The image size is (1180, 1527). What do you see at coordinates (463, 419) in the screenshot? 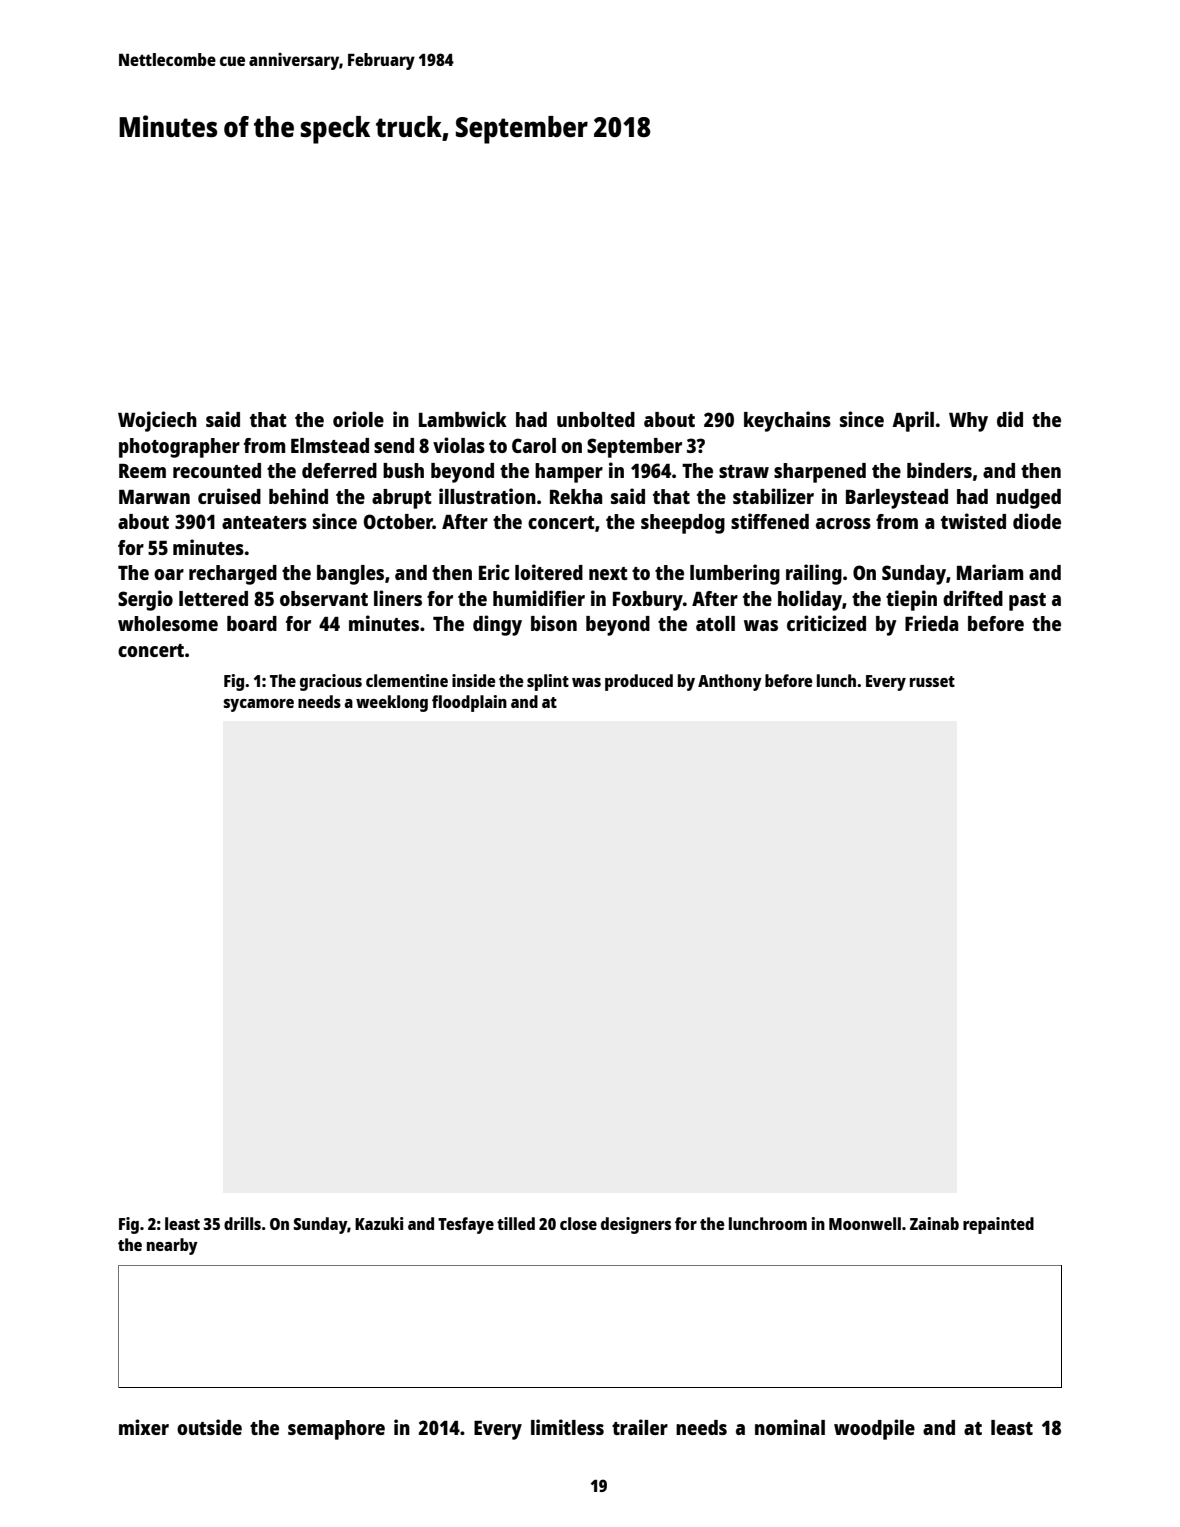
I see `Lambwick` at bounding box center [463, 419].
